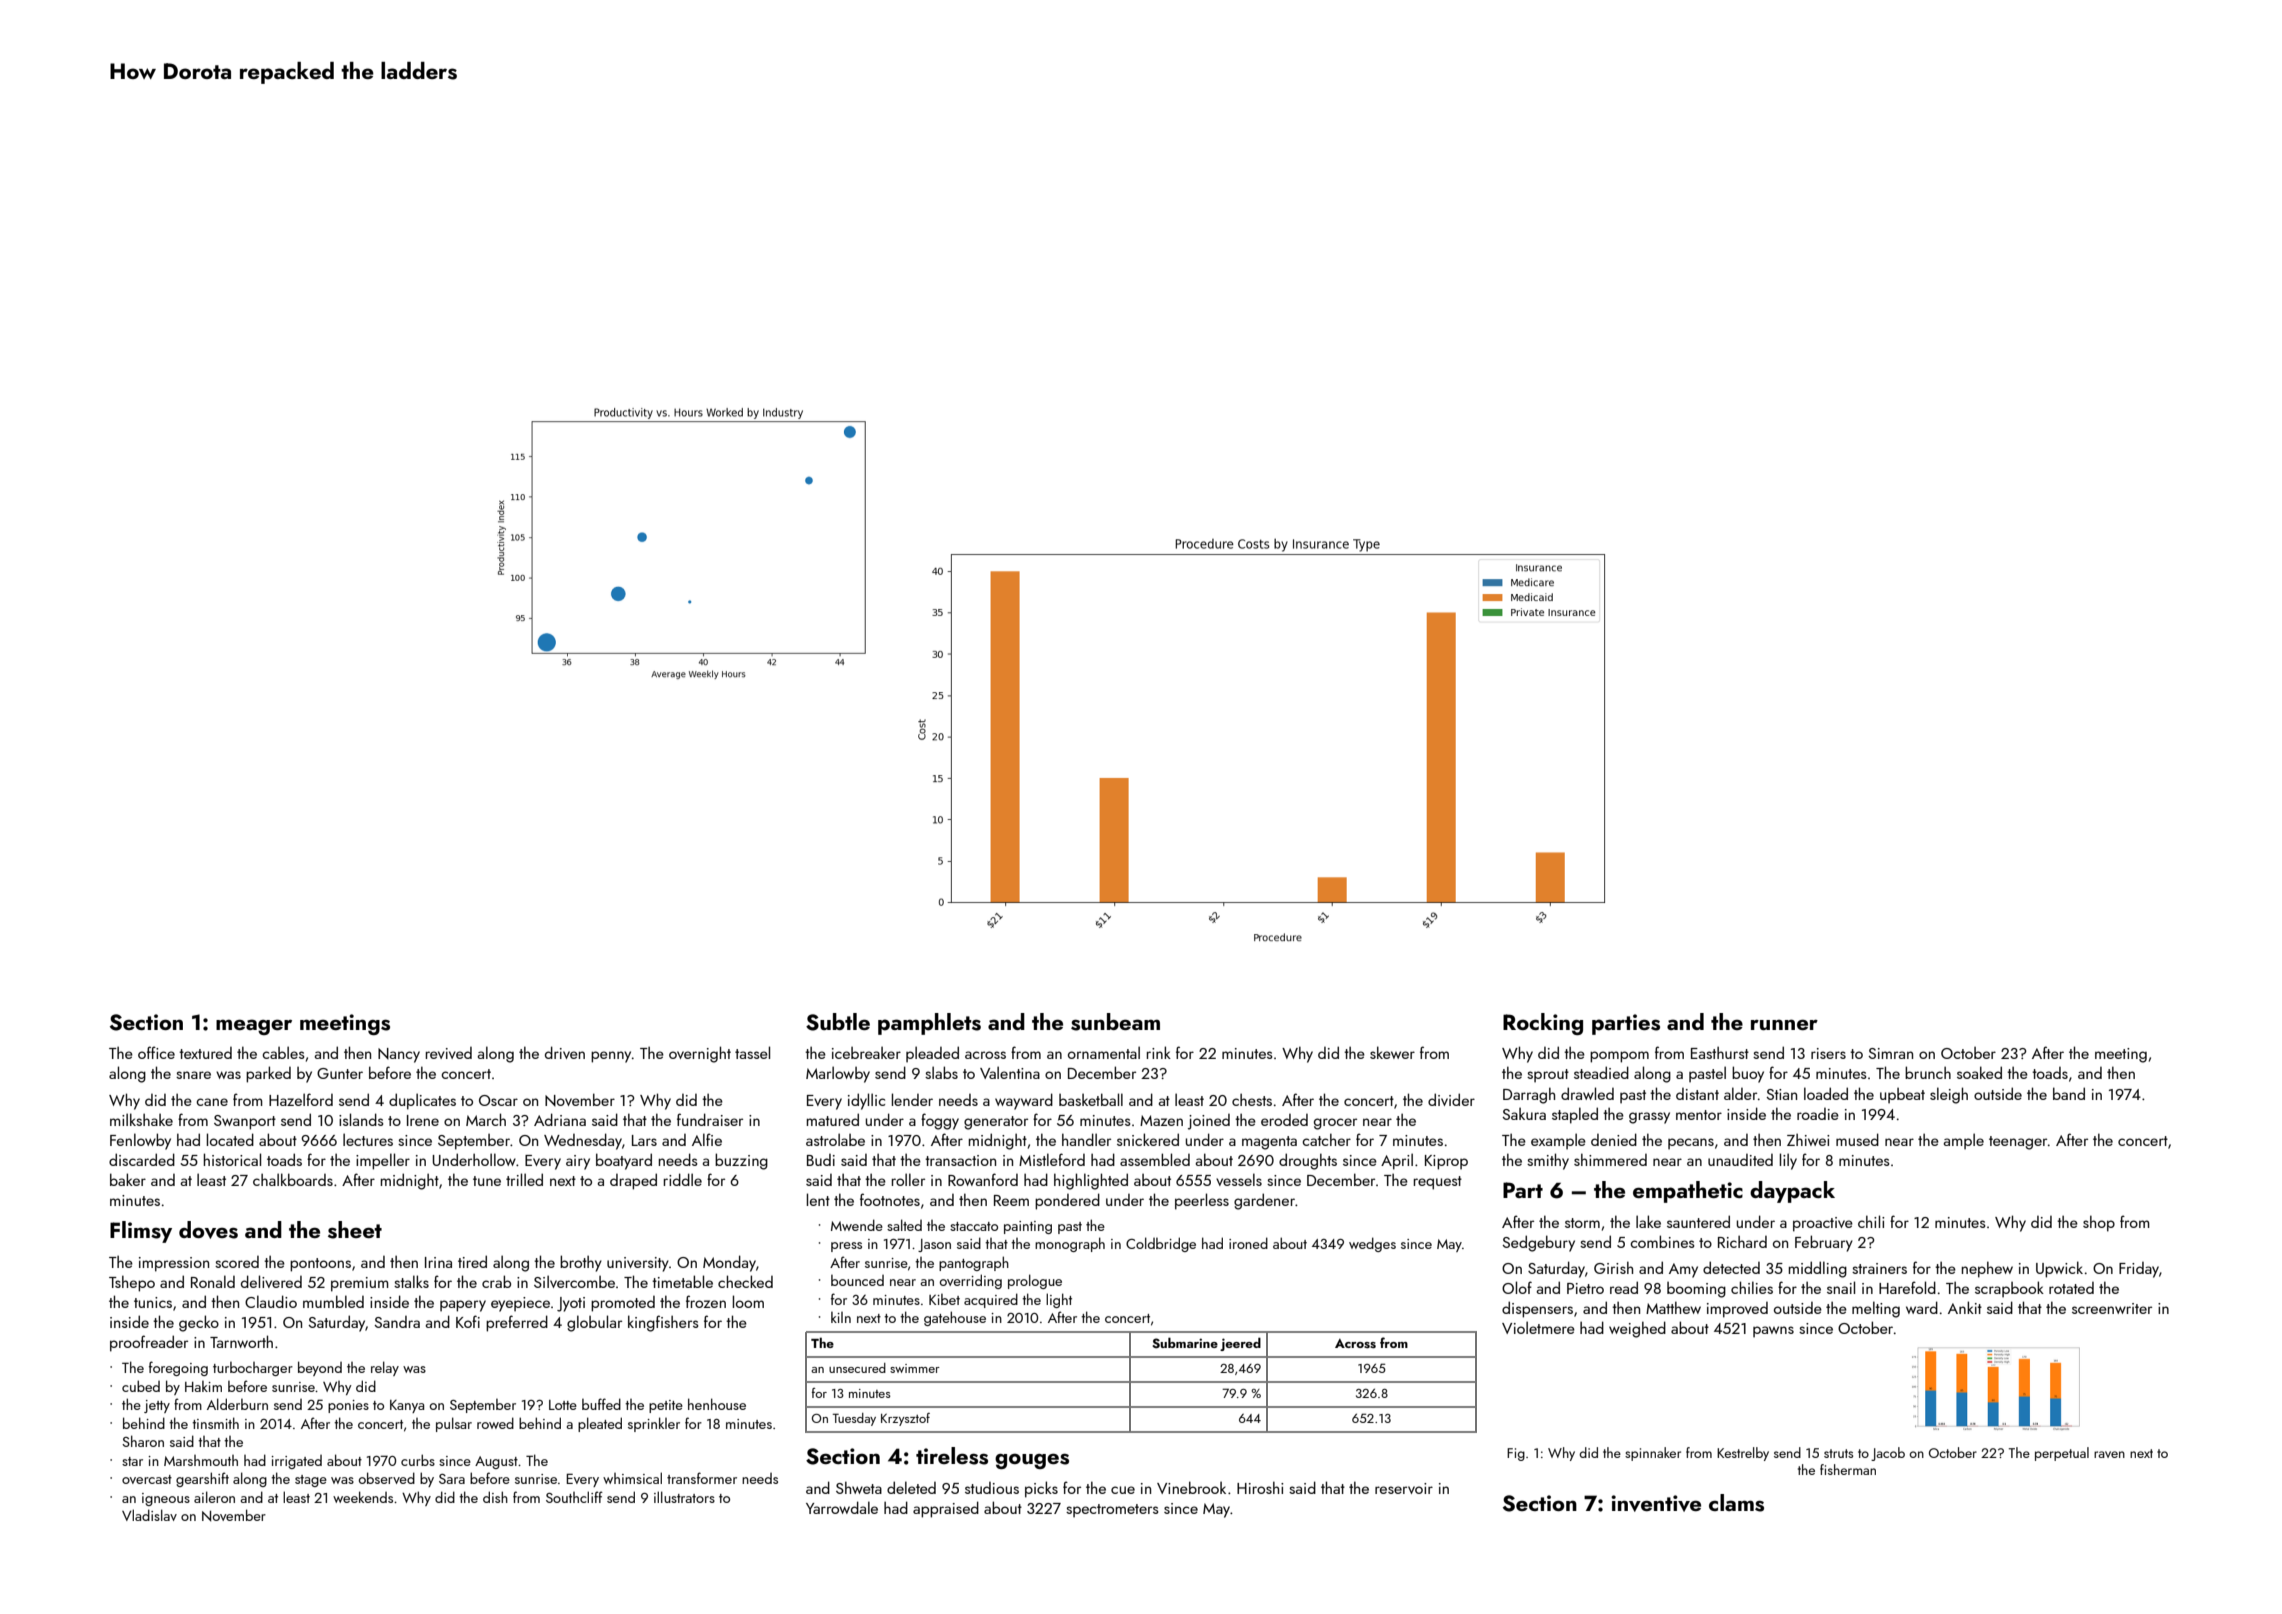 The height and width of the image is (1614, 2282). I want to click on gouges, so click(1032, 1461).
